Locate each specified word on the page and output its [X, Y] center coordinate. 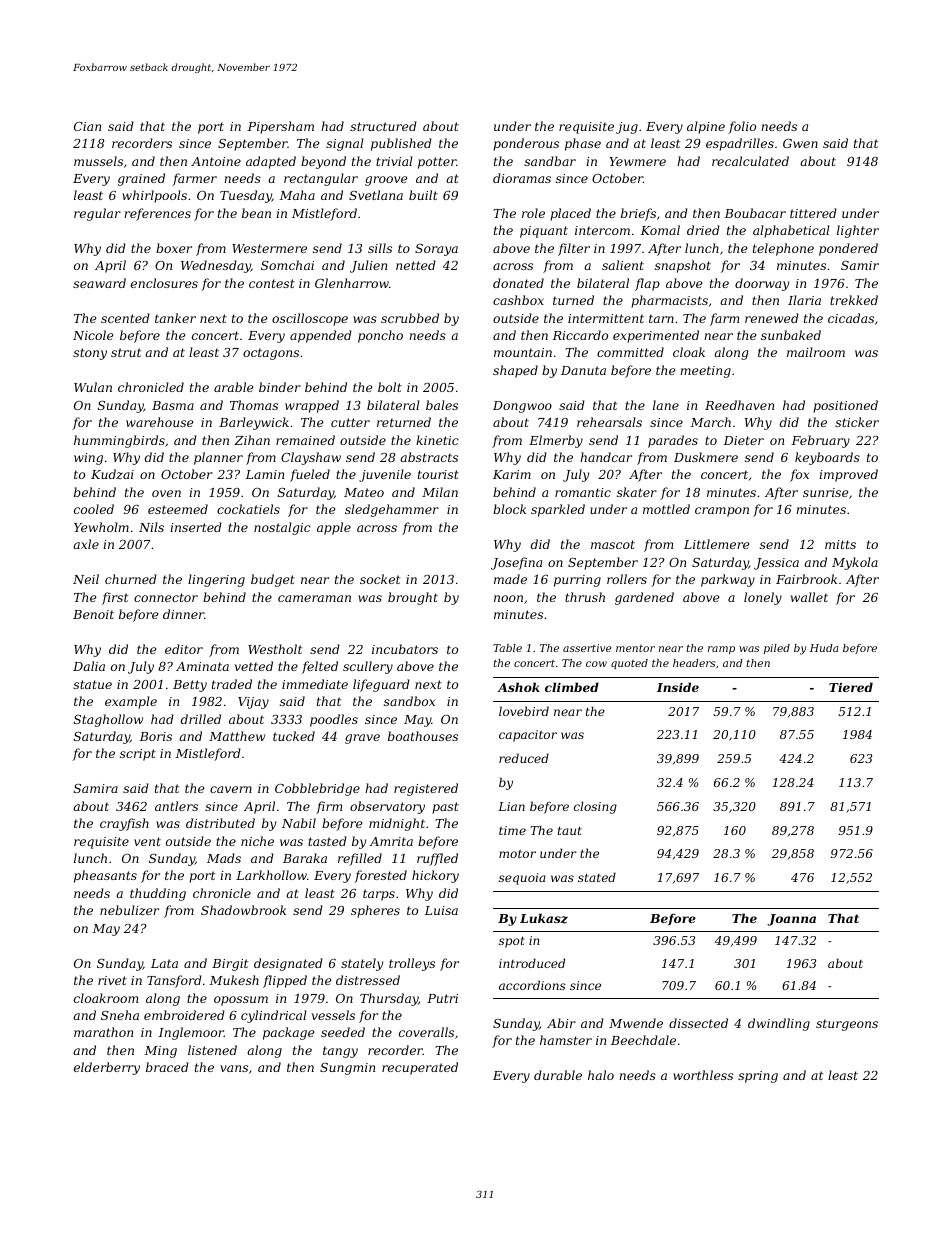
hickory [435, 876]
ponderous [526, 144]
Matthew [237, 736]
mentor [635, 648]
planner [218, 458]
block [509, 509]
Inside [678, 687]
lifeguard [381, 685]
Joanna [791, 920]
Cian [87, 126]
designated [288, 964]
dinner [183, 614]
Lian [511, 806]
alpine [706, 127]
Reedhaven [739, 405]
